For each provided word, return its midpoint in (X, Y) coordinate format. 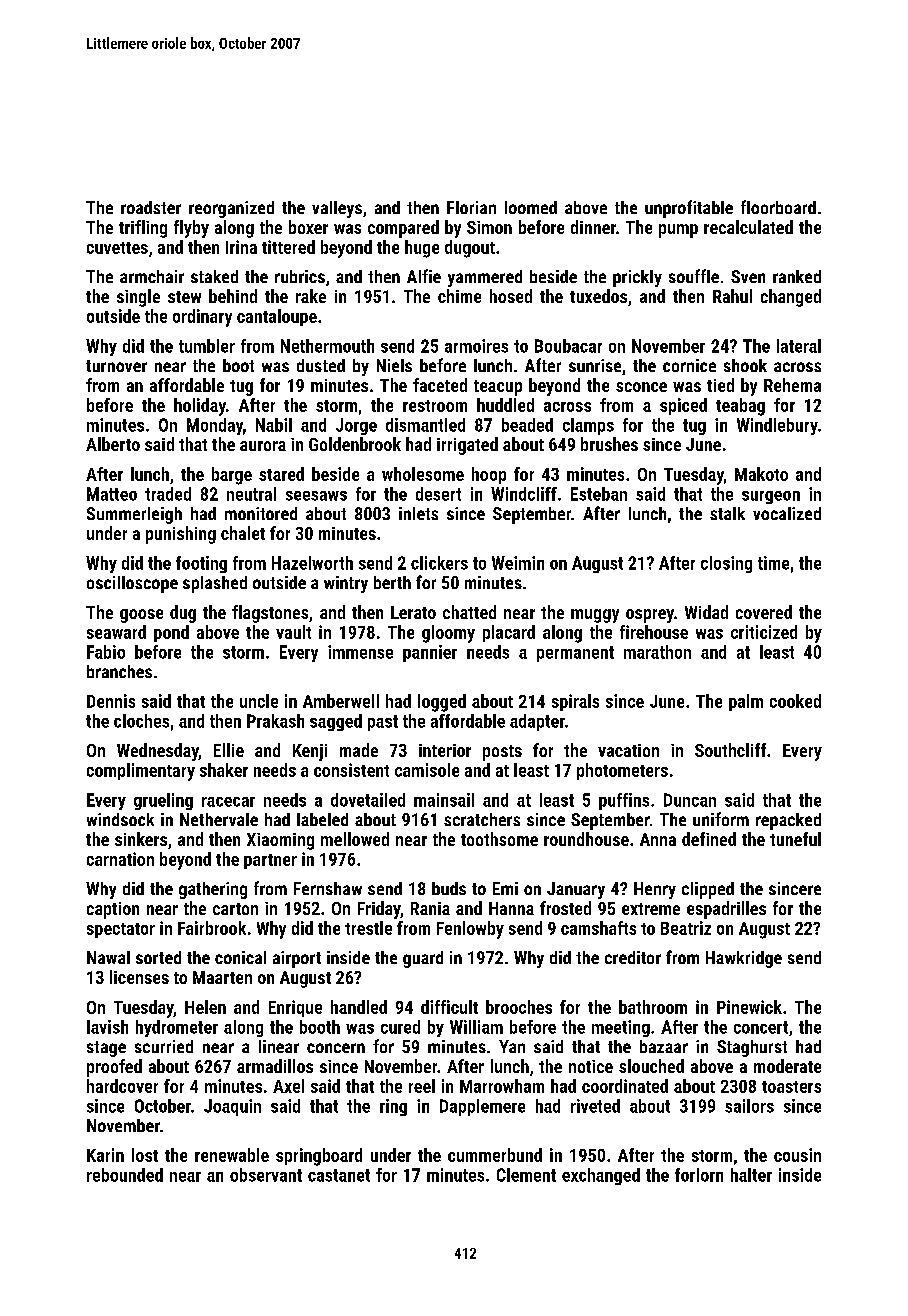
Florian (471, 207)
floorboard (778, 207)
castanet (339, 1175)
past (383, 723)
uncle (259, 701)
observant (266, 1175)
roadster (151, 207)
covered (764, 612)
